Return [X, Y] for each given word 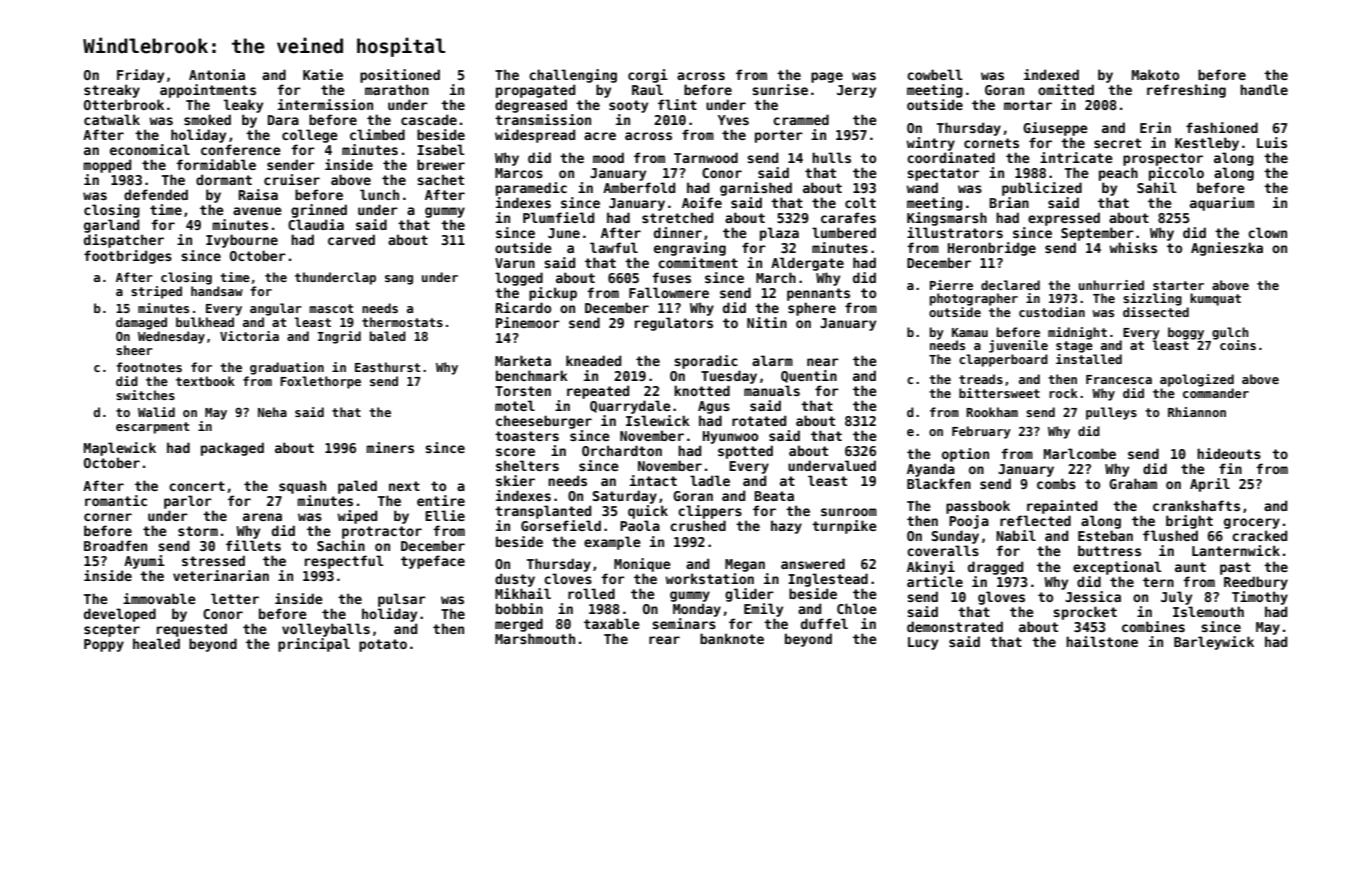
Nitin [767, 322]
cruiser [292, 179]
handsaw [217, 291]
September [1097, 234]
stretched [677, 217]
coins [1238, 345]
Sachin [341, 545]
